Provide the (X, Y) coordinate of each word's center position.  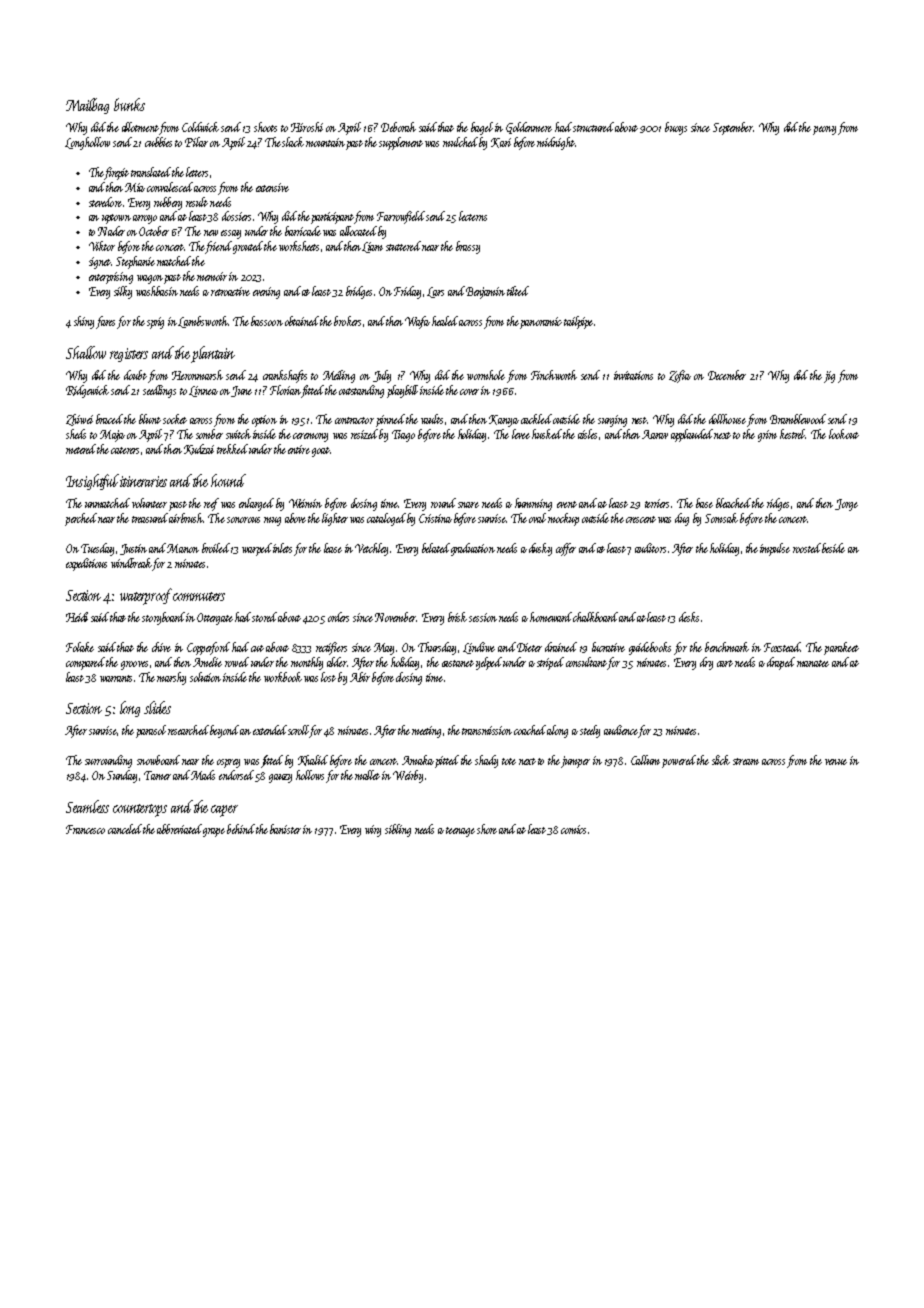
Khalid (313, 760)
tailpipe (578, 322)
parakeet (841, 648)
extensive (272, 187)
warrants (116, 678)
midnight (556, 143)
